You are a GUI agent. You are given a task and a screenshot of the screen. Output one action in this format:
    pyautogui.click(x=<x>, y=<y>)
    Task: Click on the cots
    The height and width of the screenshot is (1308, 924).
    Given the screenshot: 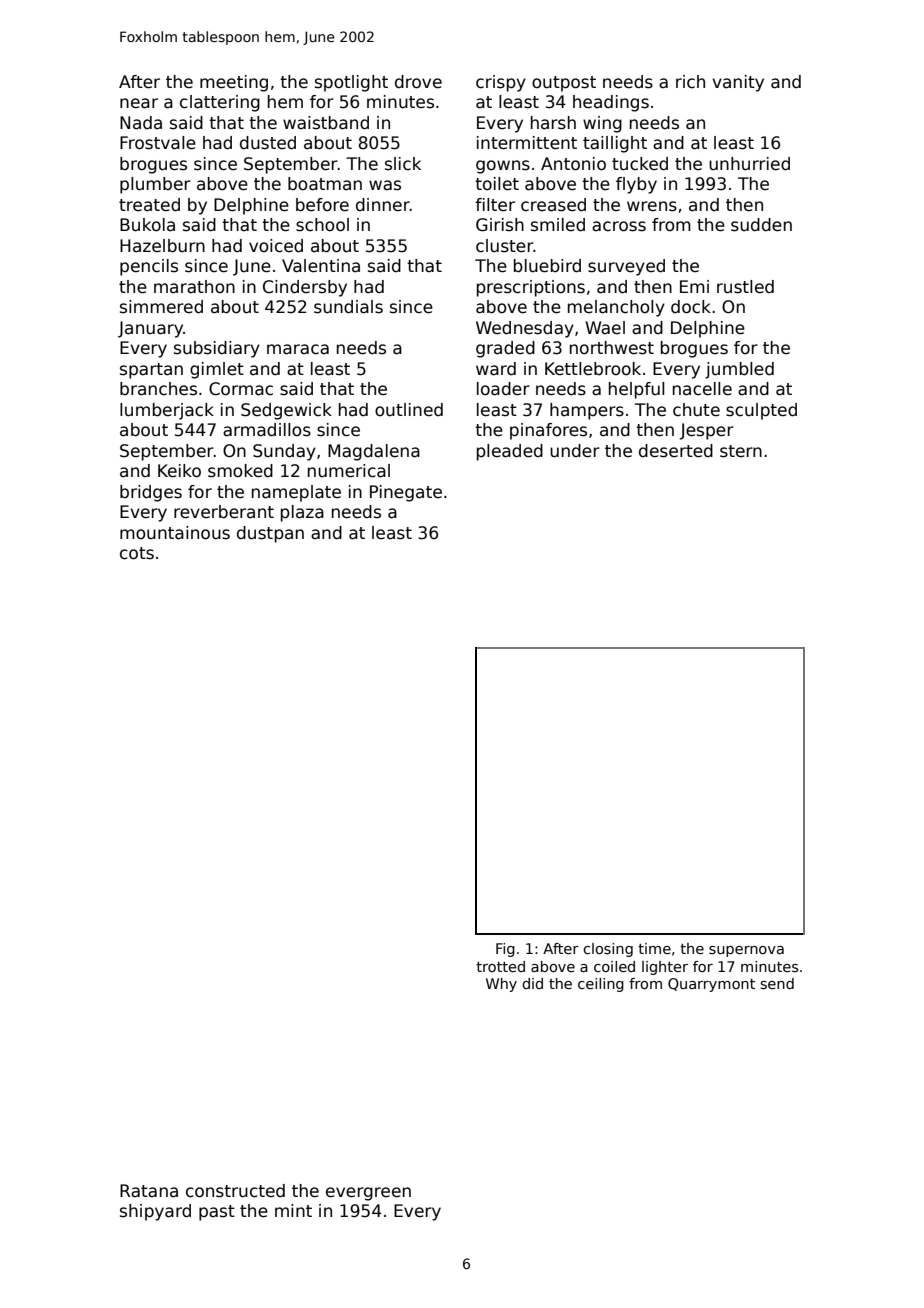 What is the action you would take?
    pyautogui.click(x=137, y=553)
